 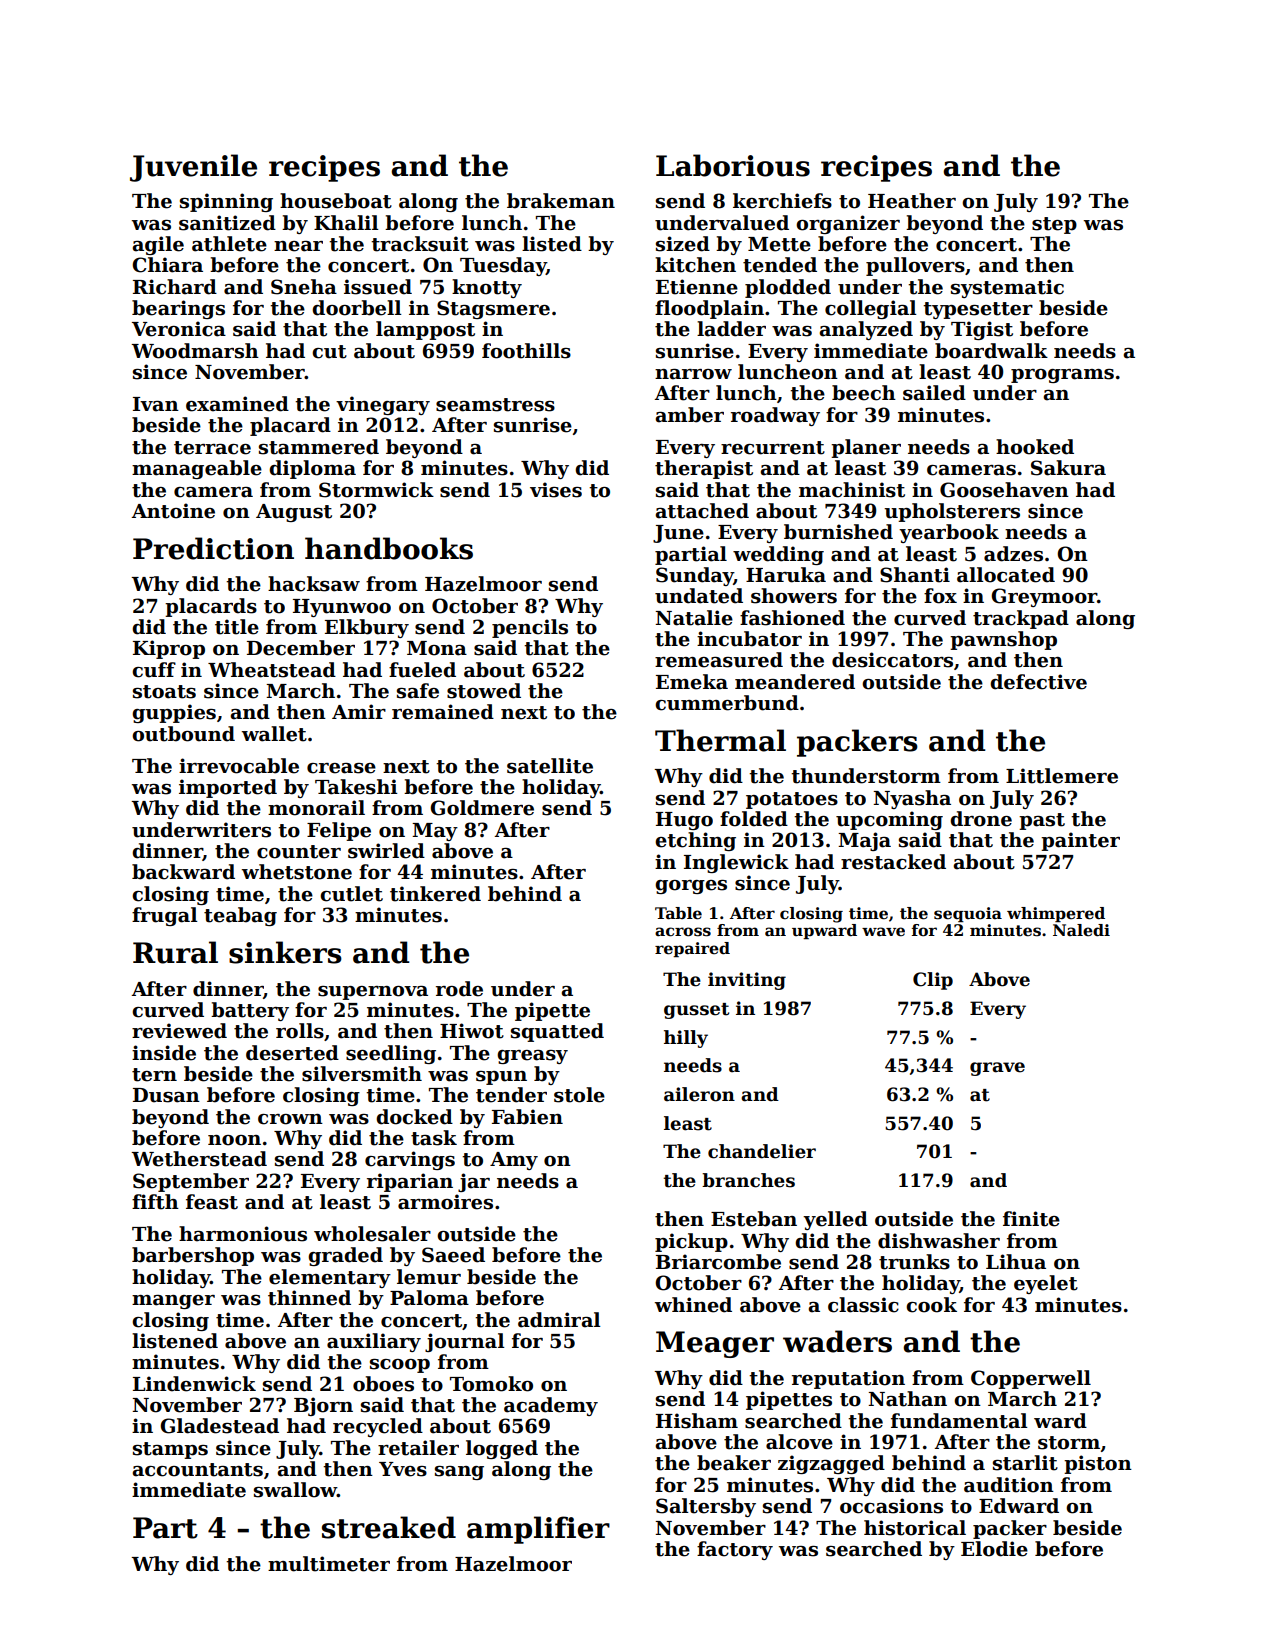 I want to click on Antoine, so click(x=173, y=511).
